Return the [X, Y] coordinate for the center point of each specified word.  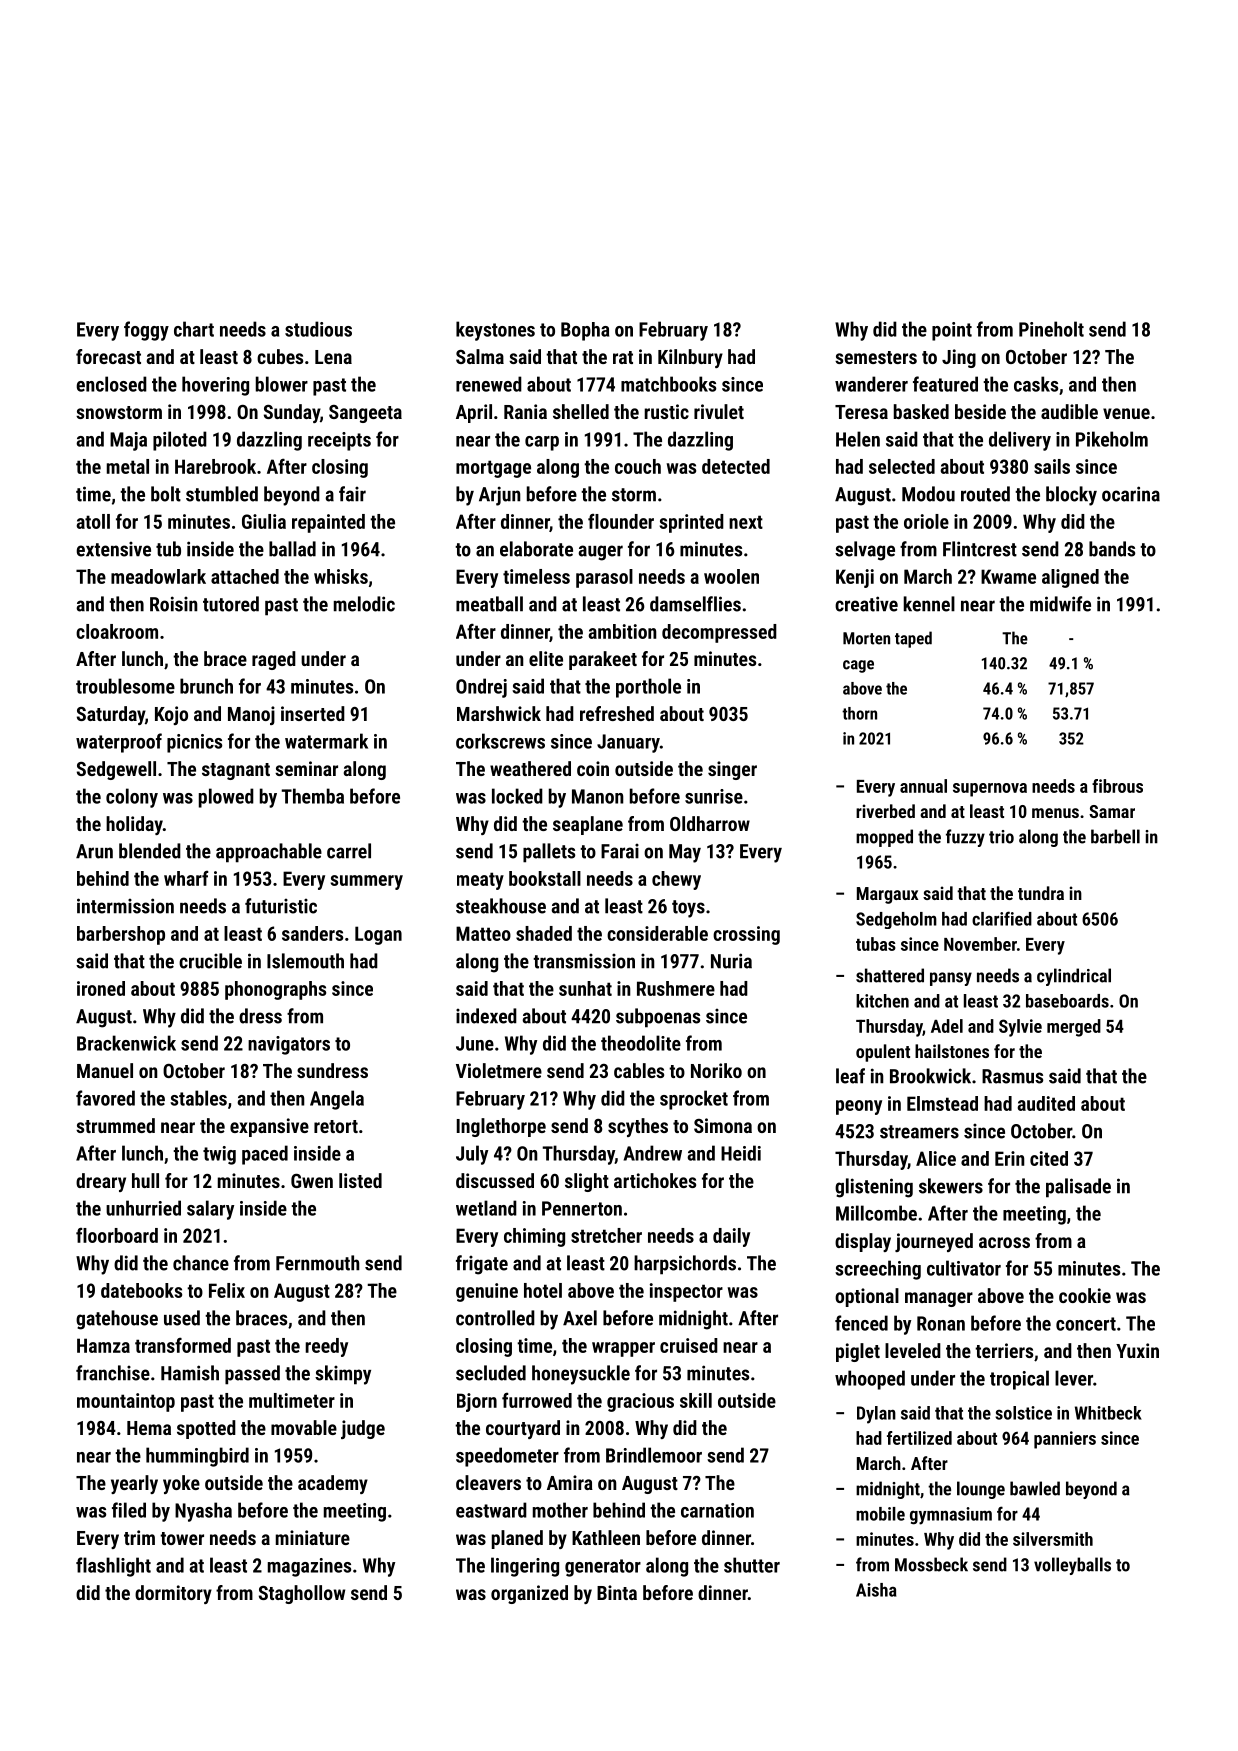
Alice [936, 1158]
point [952, 331]
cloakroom [117, 631]
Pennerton [582, 1208]
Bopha [585, 331]
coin [593, 768]
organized [529, 1594]
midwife [1060, 604]
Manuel [105, 1070]
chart [194, 329]
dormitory [173, 1594]
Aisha [876, 1590]
